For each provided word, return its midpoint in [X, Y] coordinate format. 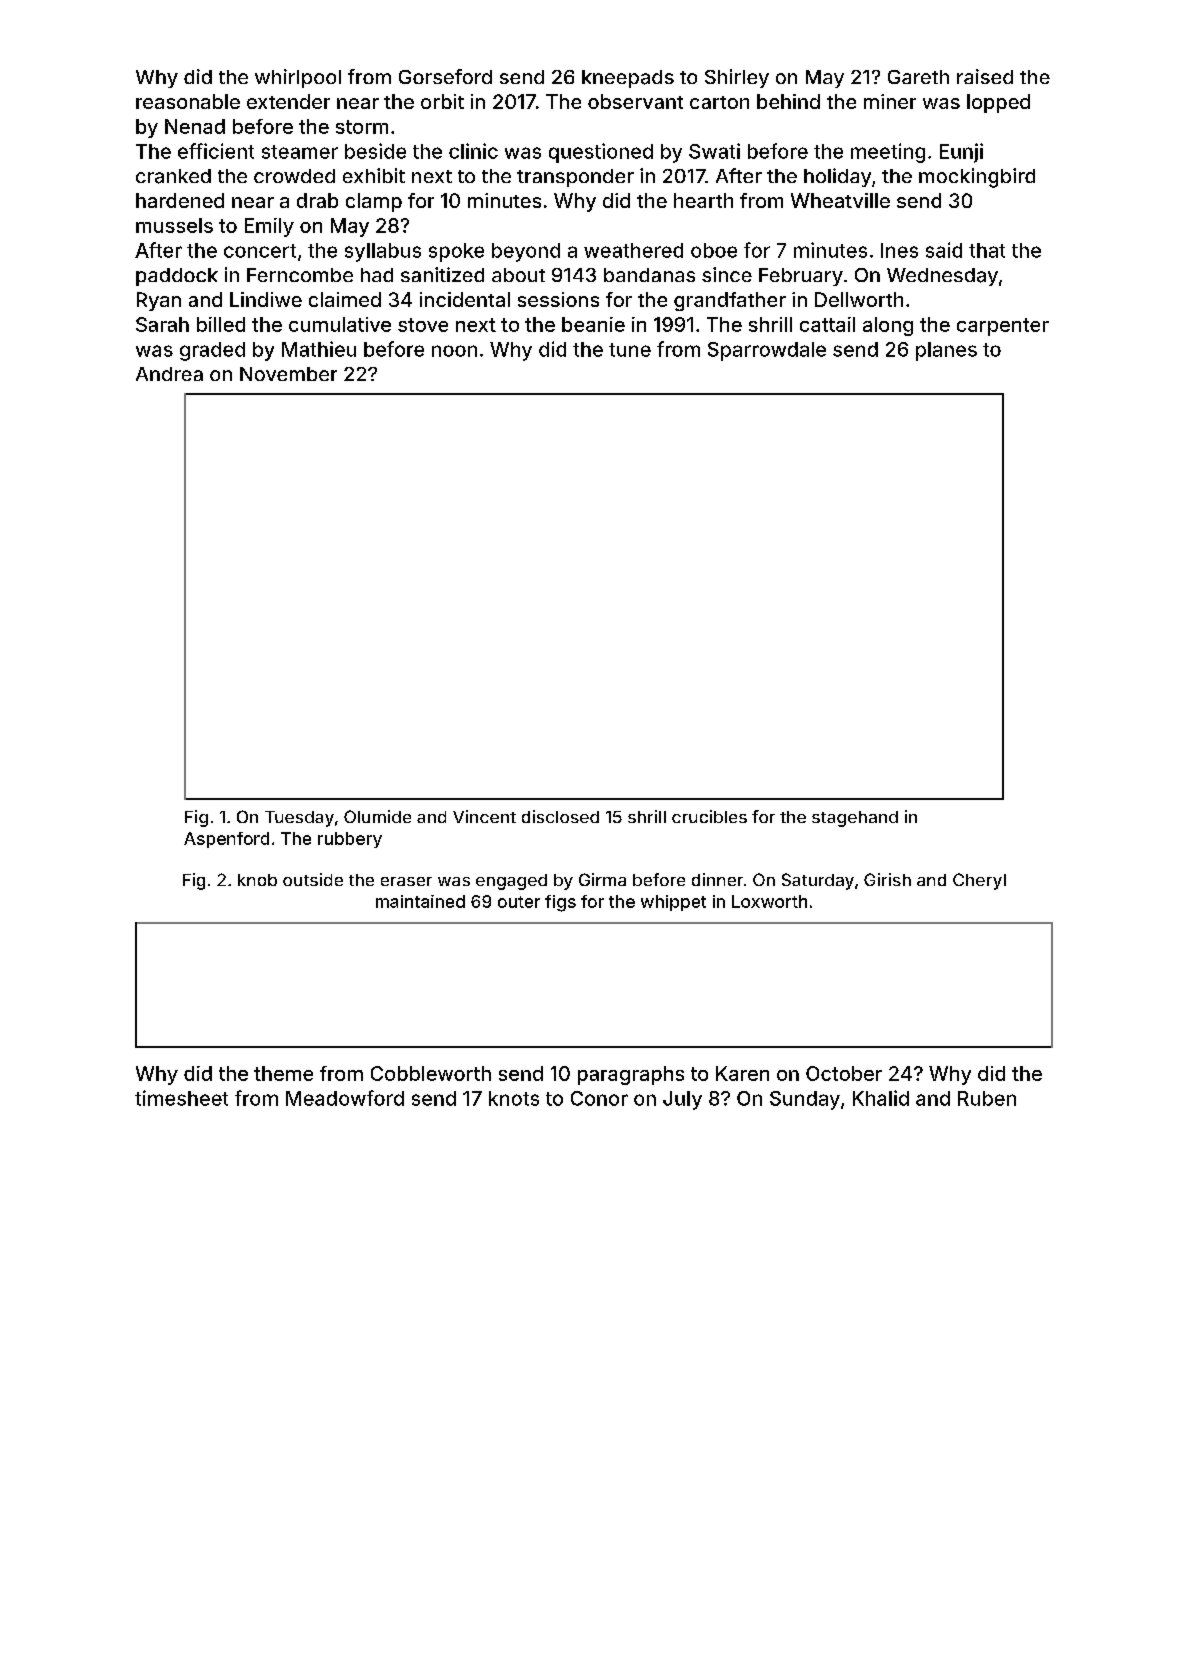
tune [630, 350]
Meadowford [345, 1098]
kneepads [628, 79]
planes [946, 351]
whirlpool [298, 78]
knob [257, 880]
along [888, 326]
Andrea [169, 374]
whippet [673, 903]
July [682, 1100]
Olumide [377, 816]
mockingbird [977, 178]
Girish [887, 879]
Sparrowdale [767, 351]
